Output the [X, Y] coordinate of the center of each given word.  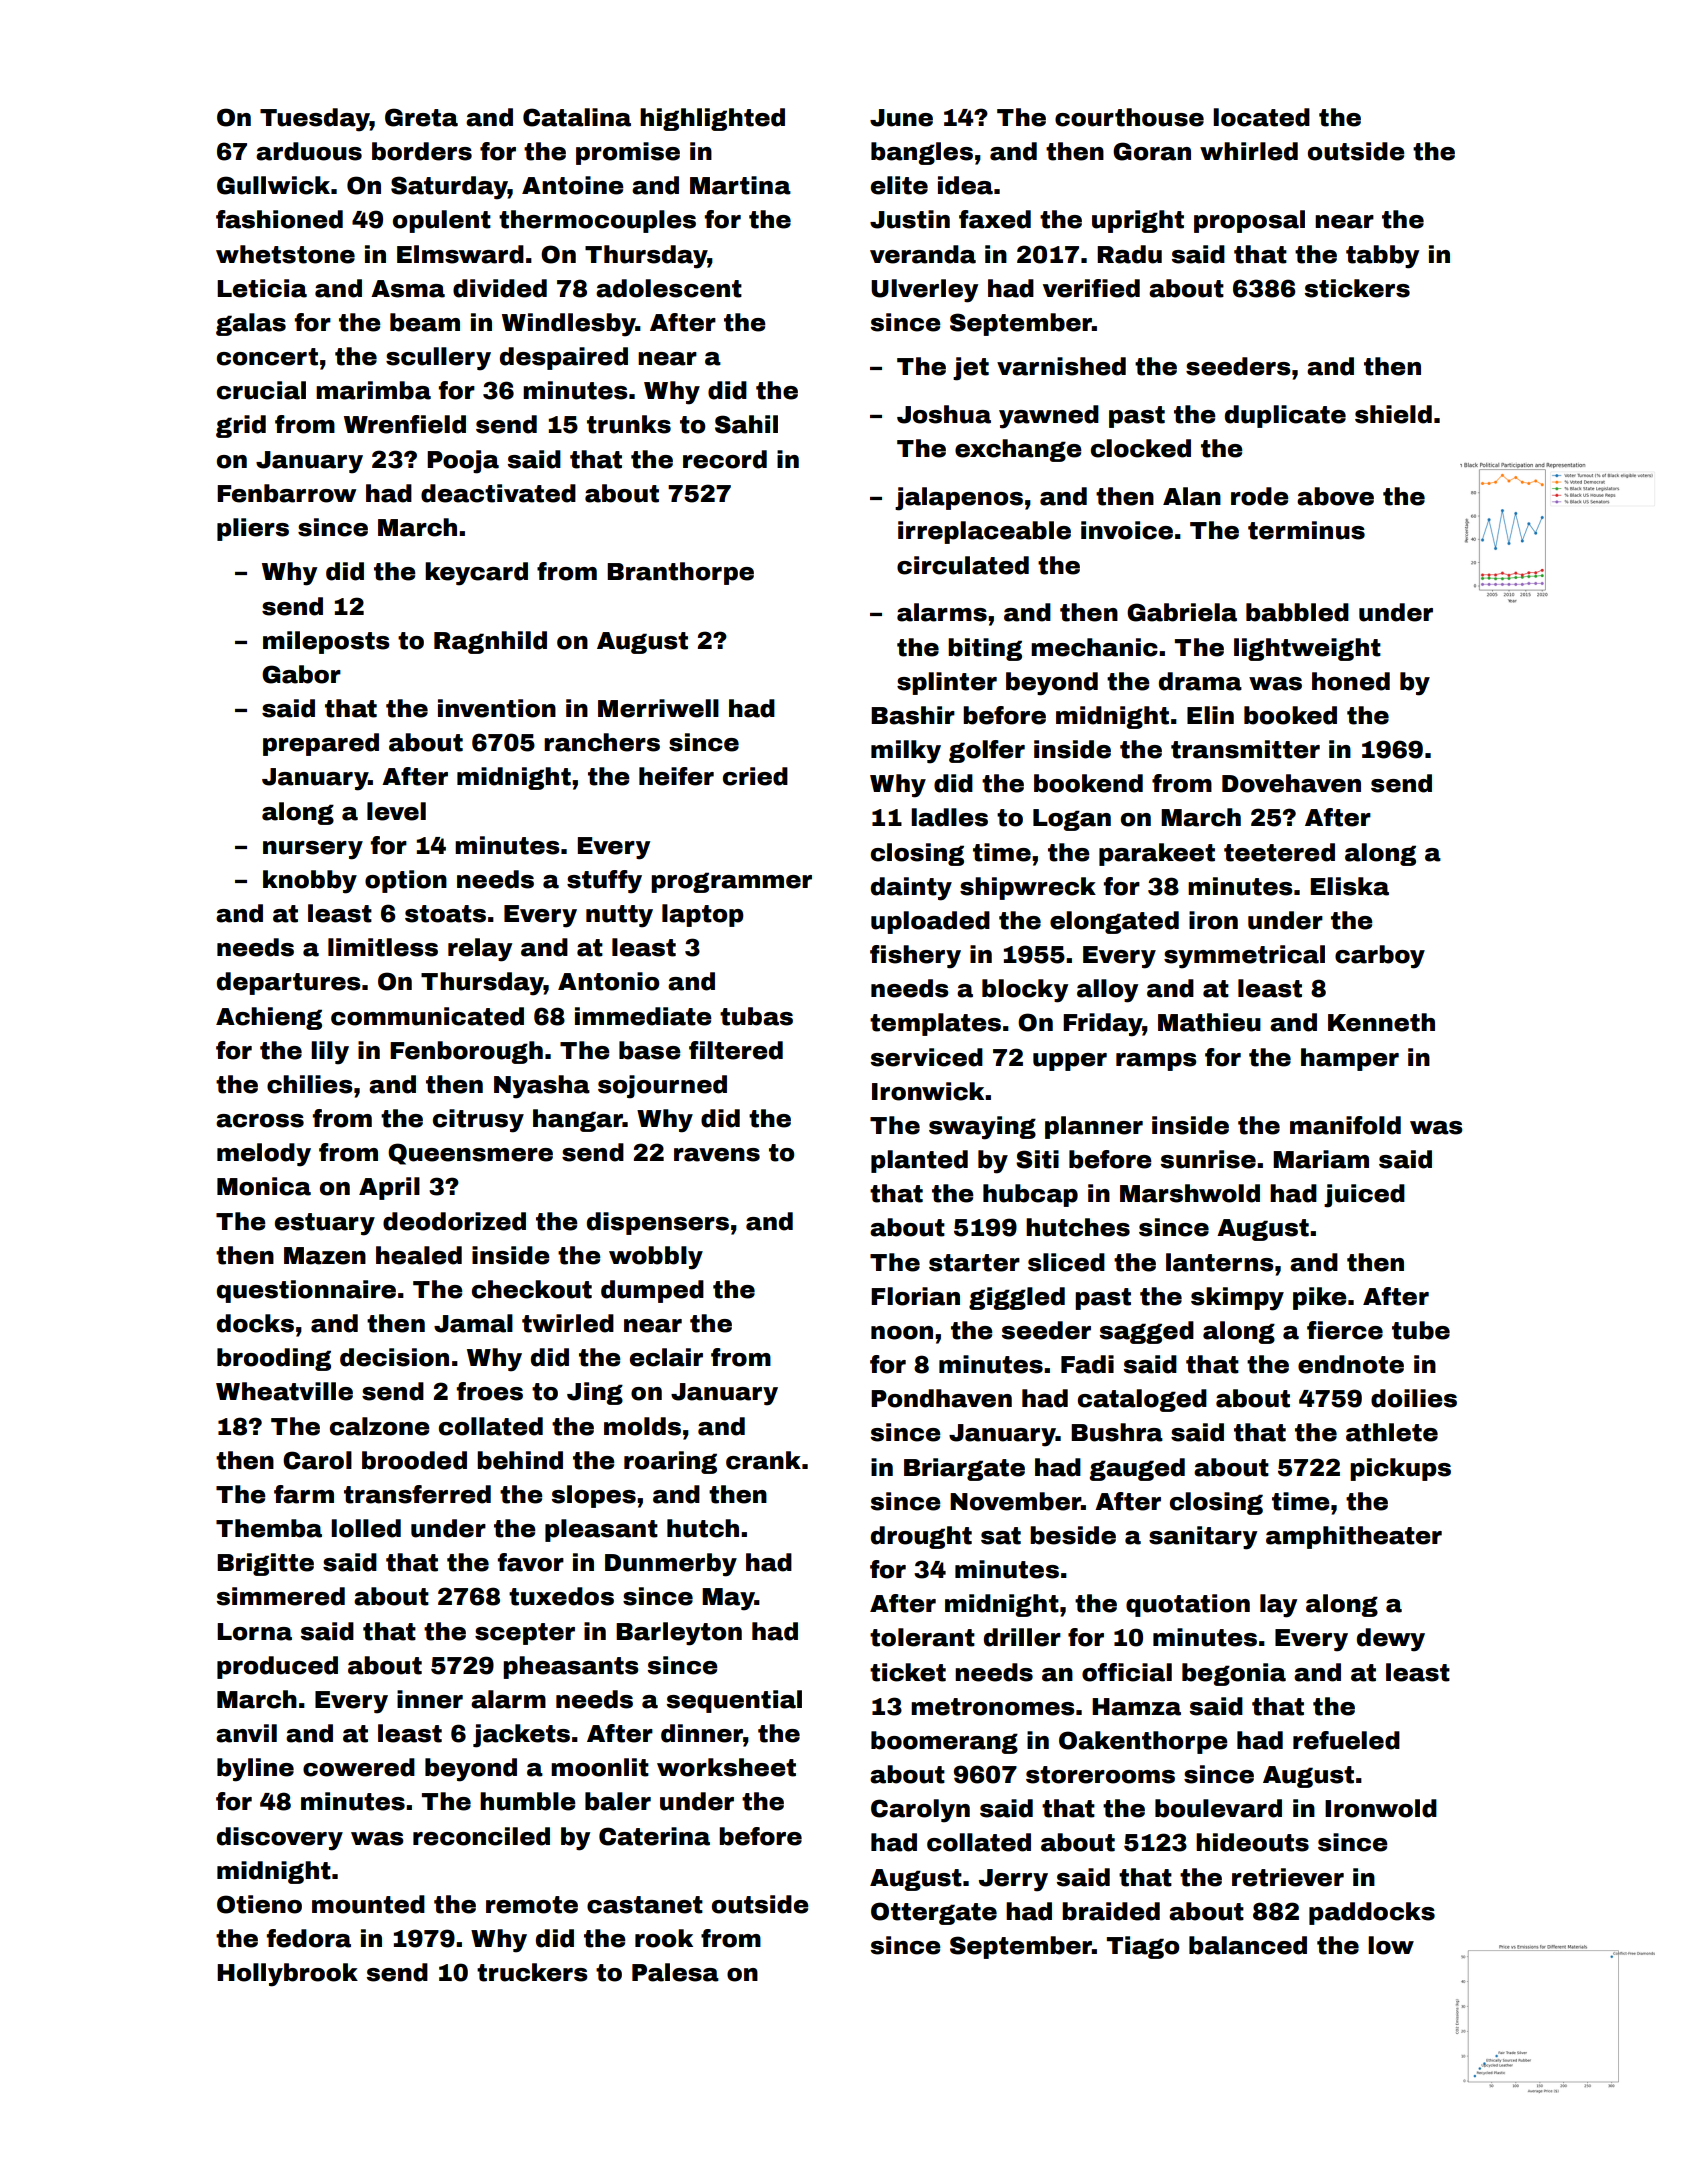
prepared [321, 744]
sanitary [1203, 1538]
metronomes [993, 1707]
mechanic [1094, 647]
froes [490, 1391]
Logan [1072, 820]
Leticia [262, 288]
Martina [740, 185]
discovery [280, 1839]
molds [642, 1426]
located [1261, 117]
